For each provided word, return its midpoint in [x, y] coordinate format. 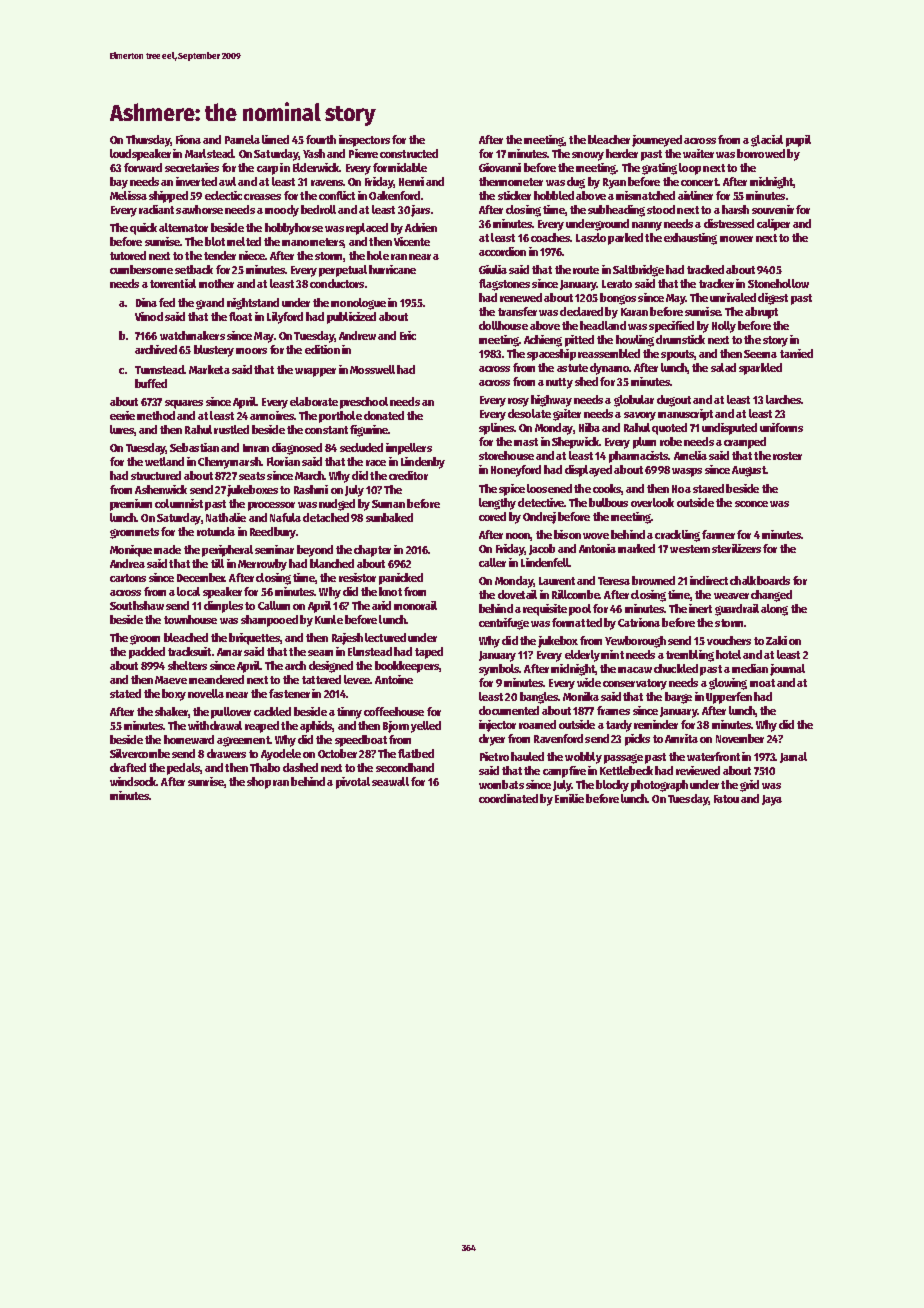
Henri [411, 181]
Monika [581, 696]
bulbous [608, 502]
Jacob [542, 549]
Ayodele [281, 755]
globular [634, 401]
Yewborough [635, 642]
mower [736, 239]
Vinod [149, 316]
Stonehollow [778, 283]
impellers [409, 449]
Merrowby [262, 565]
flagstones [504, 285]
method [156, 415]
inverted [196, 181]
